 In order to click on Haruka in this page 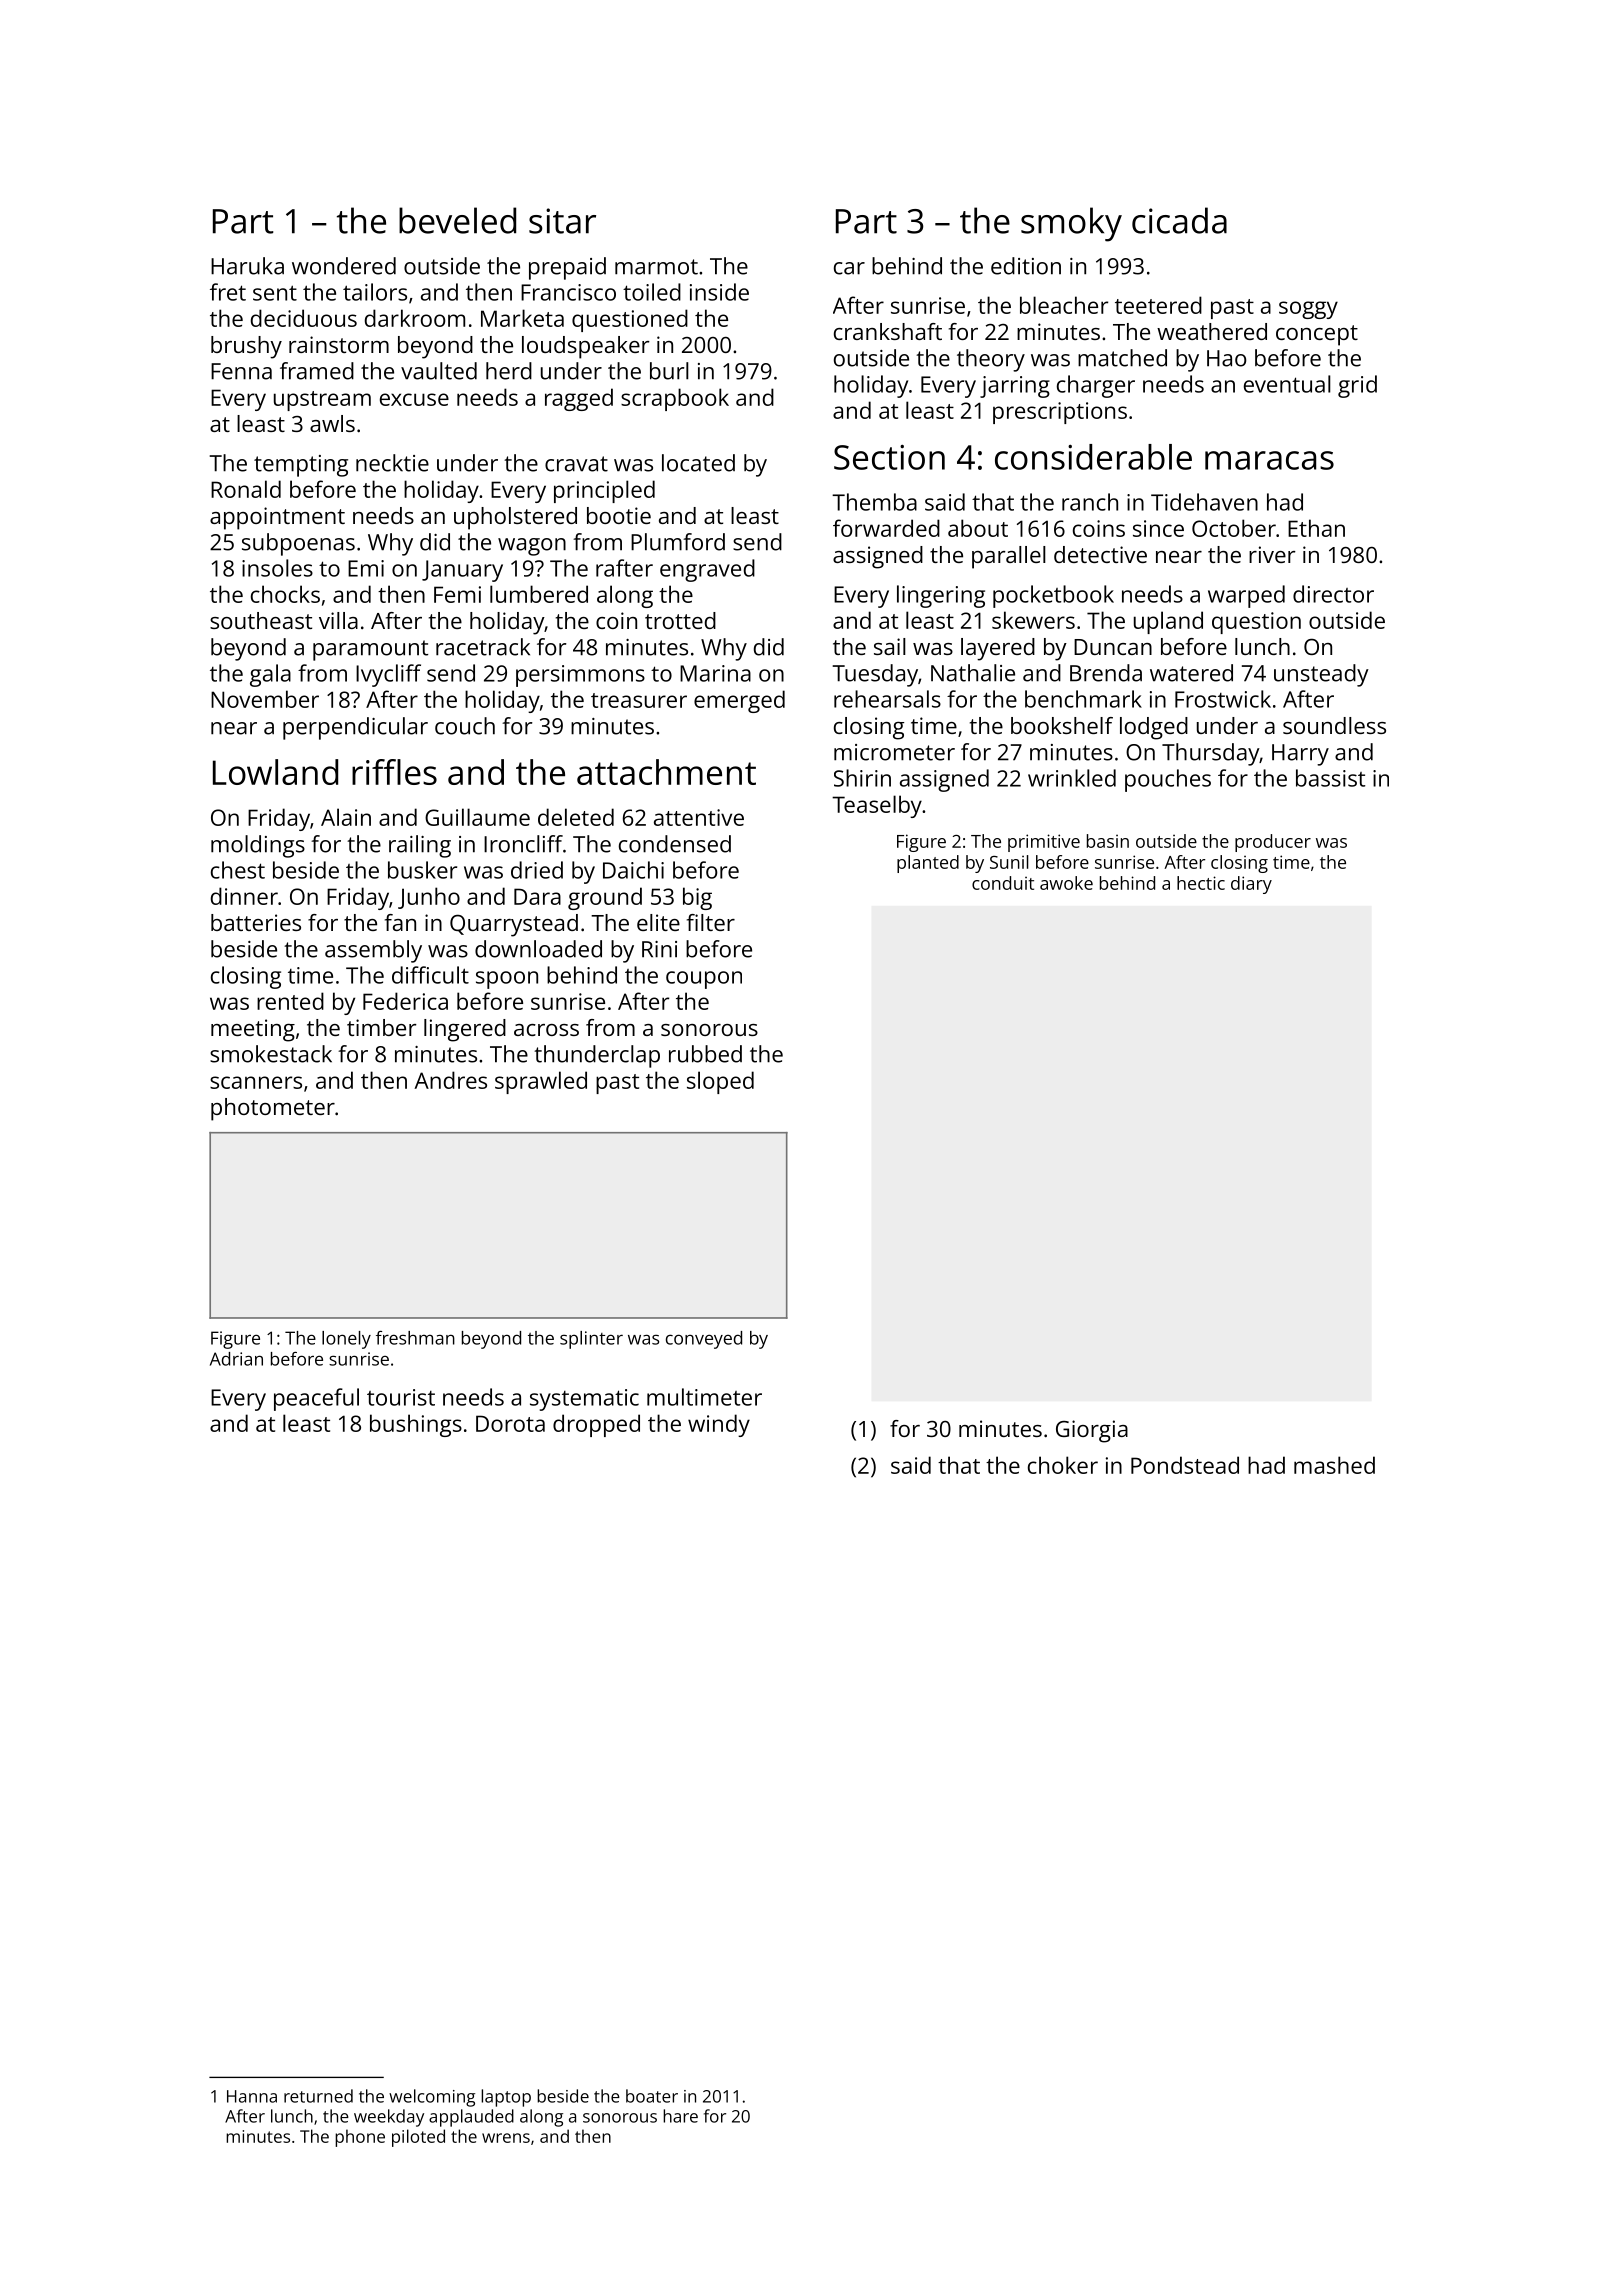, I will do `click(247, 266)`.
